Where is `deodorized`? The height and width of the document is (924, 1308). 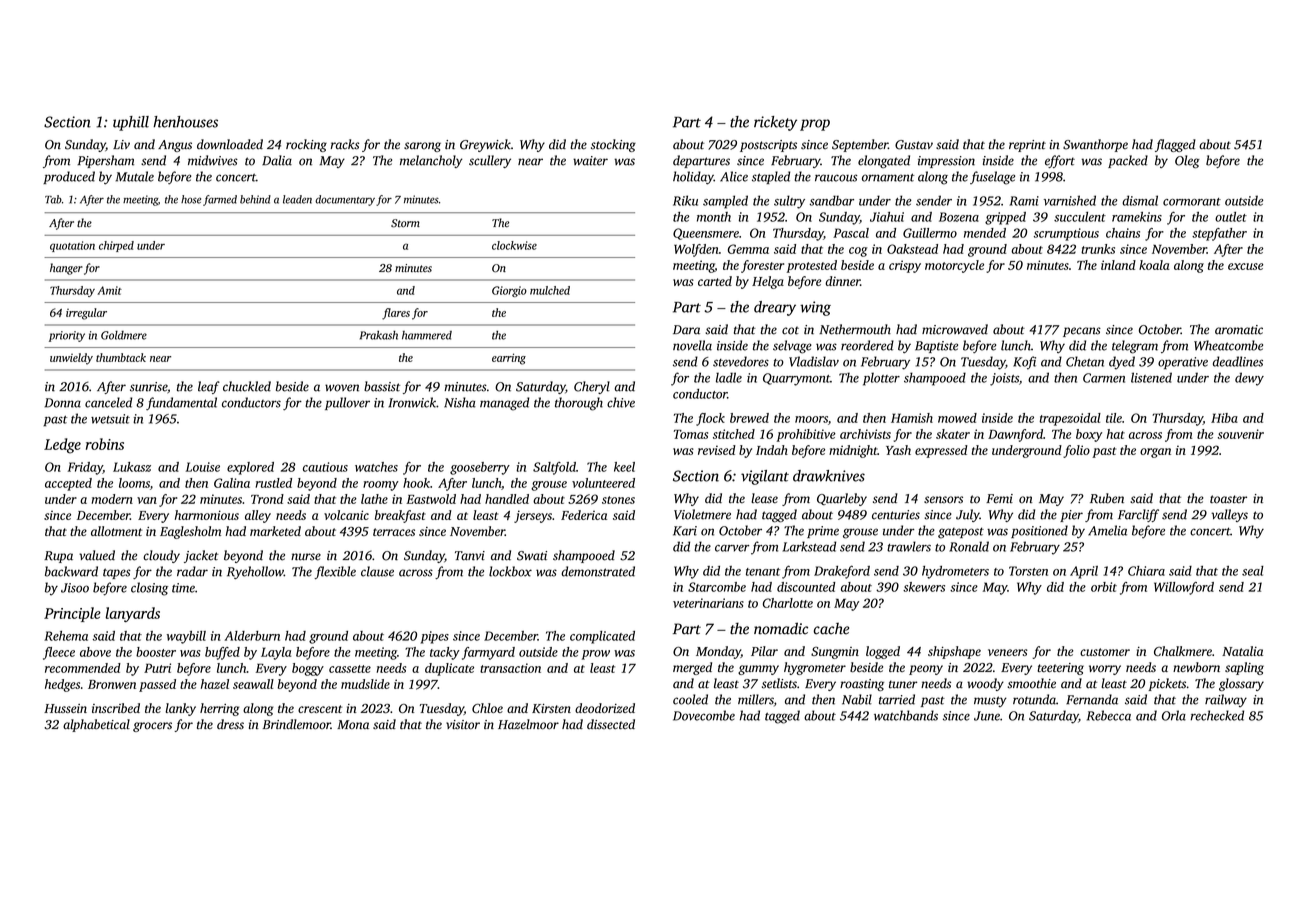 deodorized is located at coordinates (605, 708).
